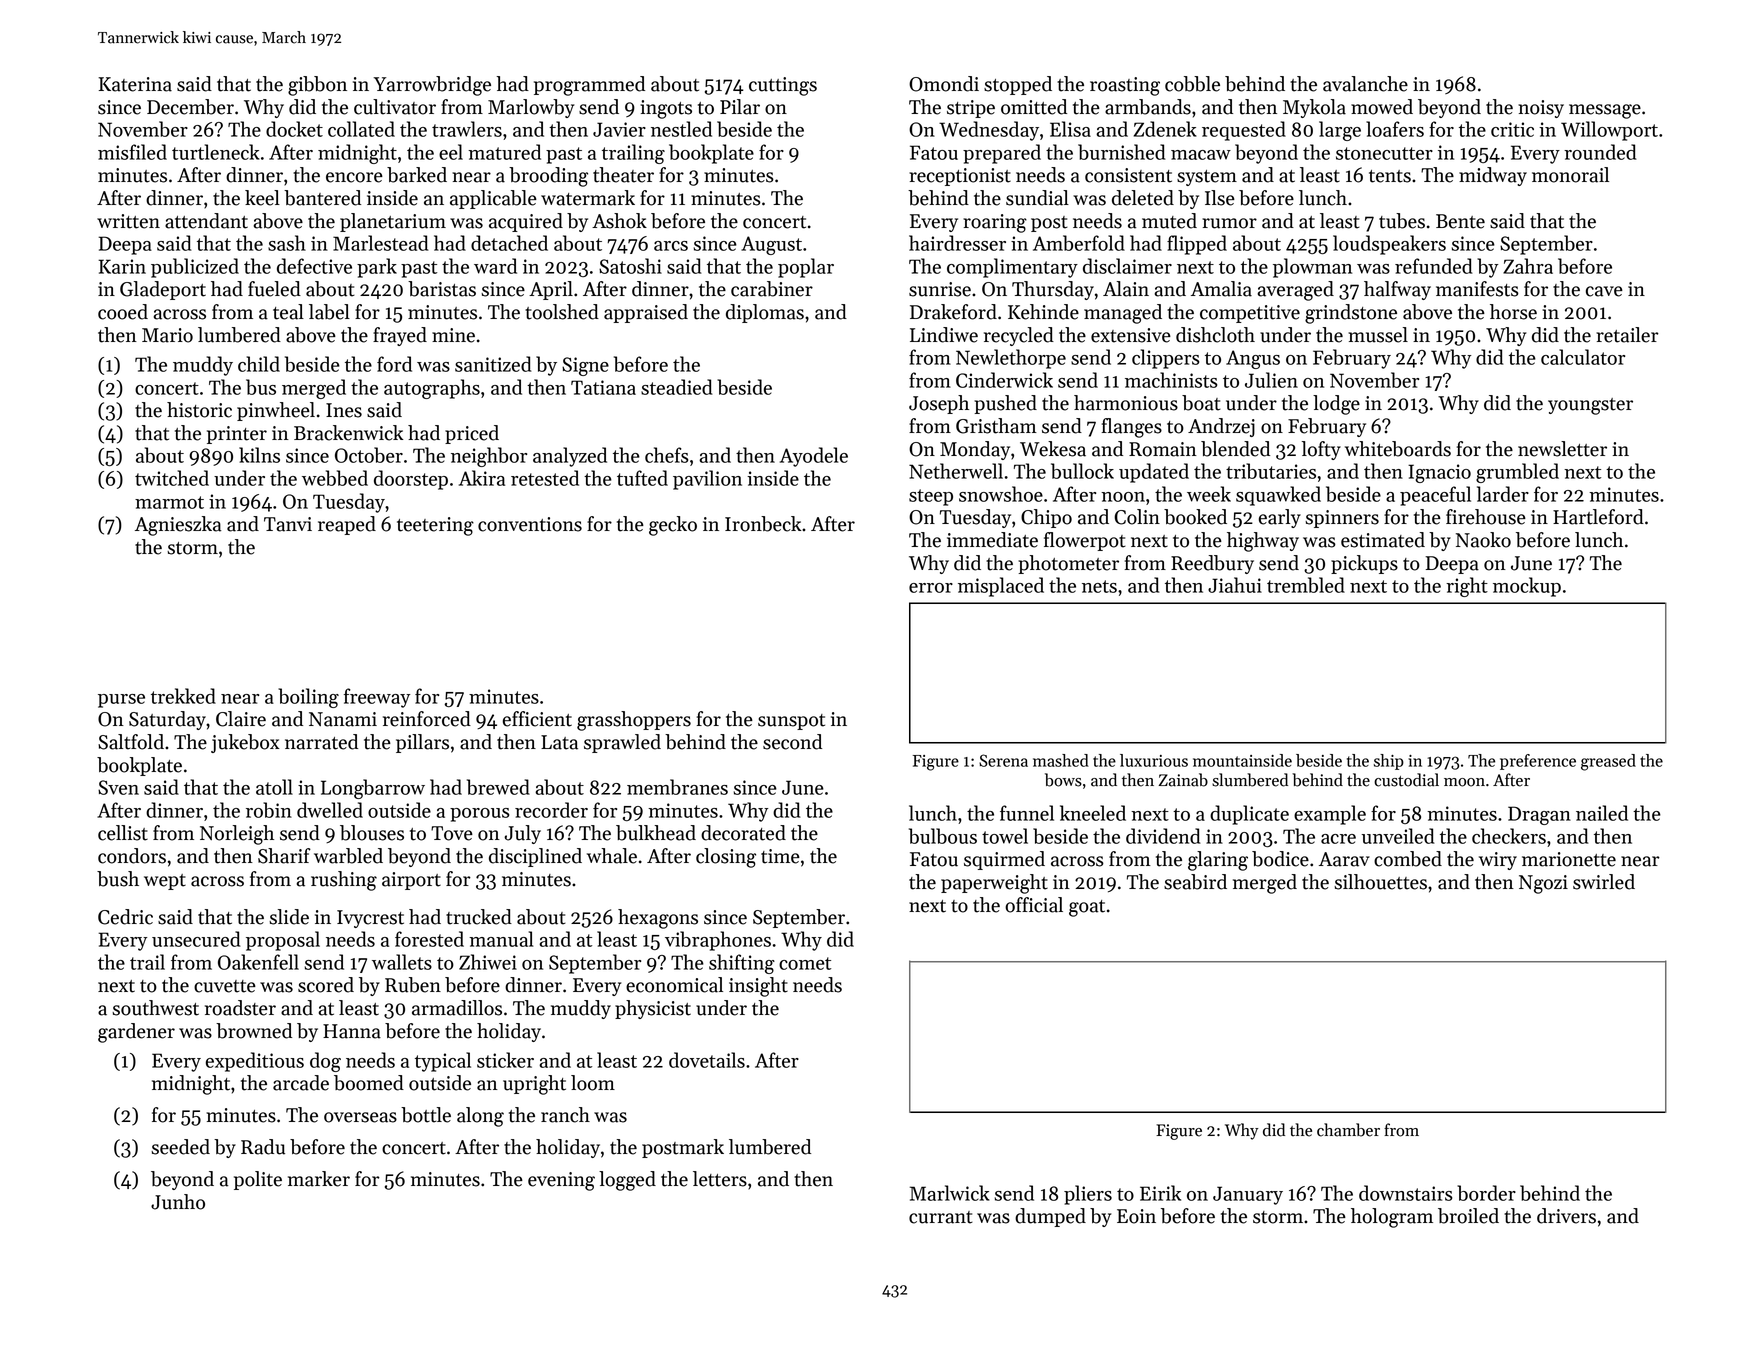 The height and width of the screenshot is (1363, 1764). Describe the element at coordinates (1365, 84) in the screenshot. I see `avalanche` at that location.
